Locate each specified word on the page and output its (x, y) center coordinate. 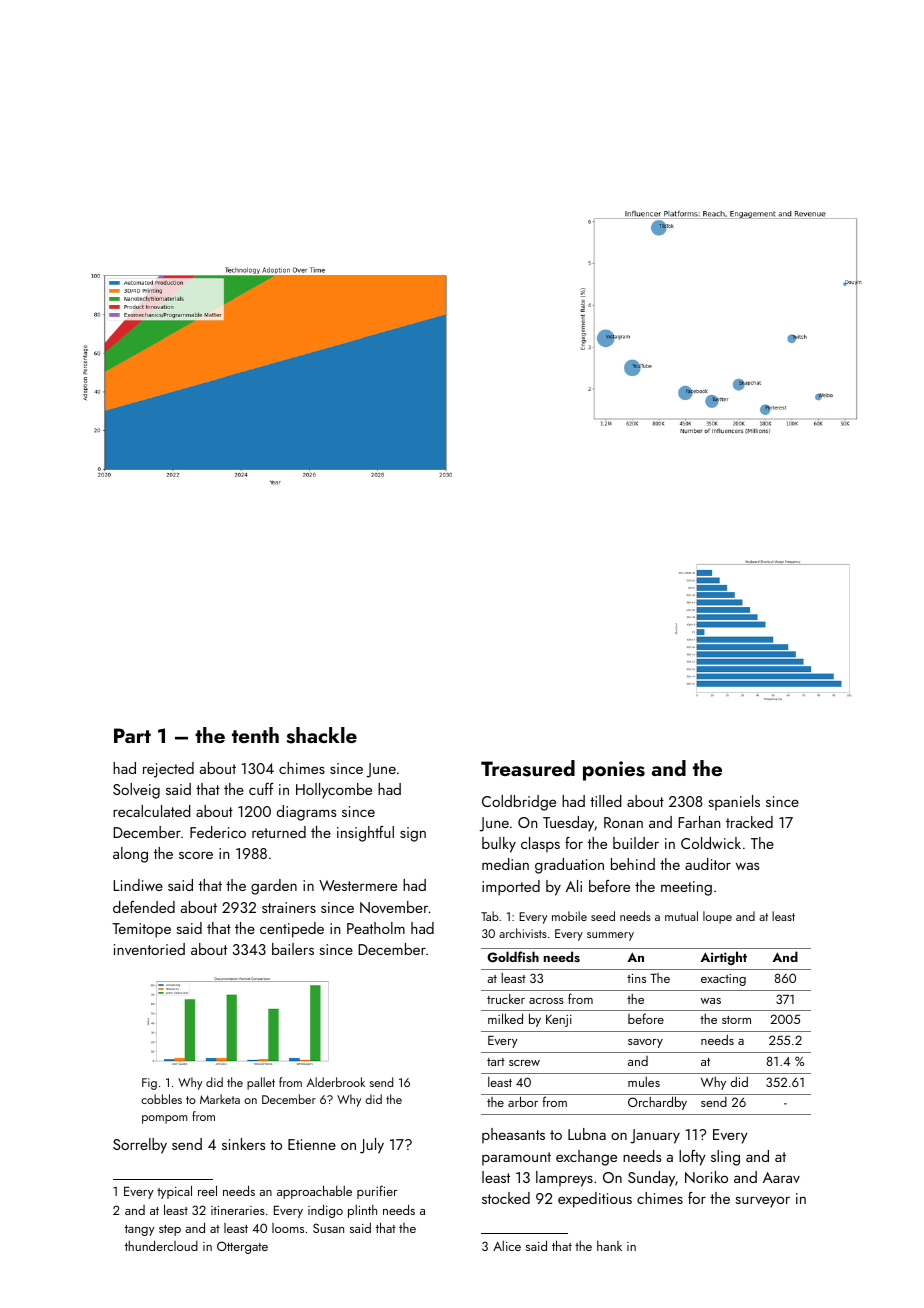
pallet (261, 1083)
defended (144, 907)
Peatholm (376, 928)
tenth (255, 735)
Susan (328, 1228)
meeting (686, 888)
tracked (749, 822)
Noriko (706, 1177)
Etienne (312, 1144)
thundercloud (161, 1245)
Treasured (528, 768)
